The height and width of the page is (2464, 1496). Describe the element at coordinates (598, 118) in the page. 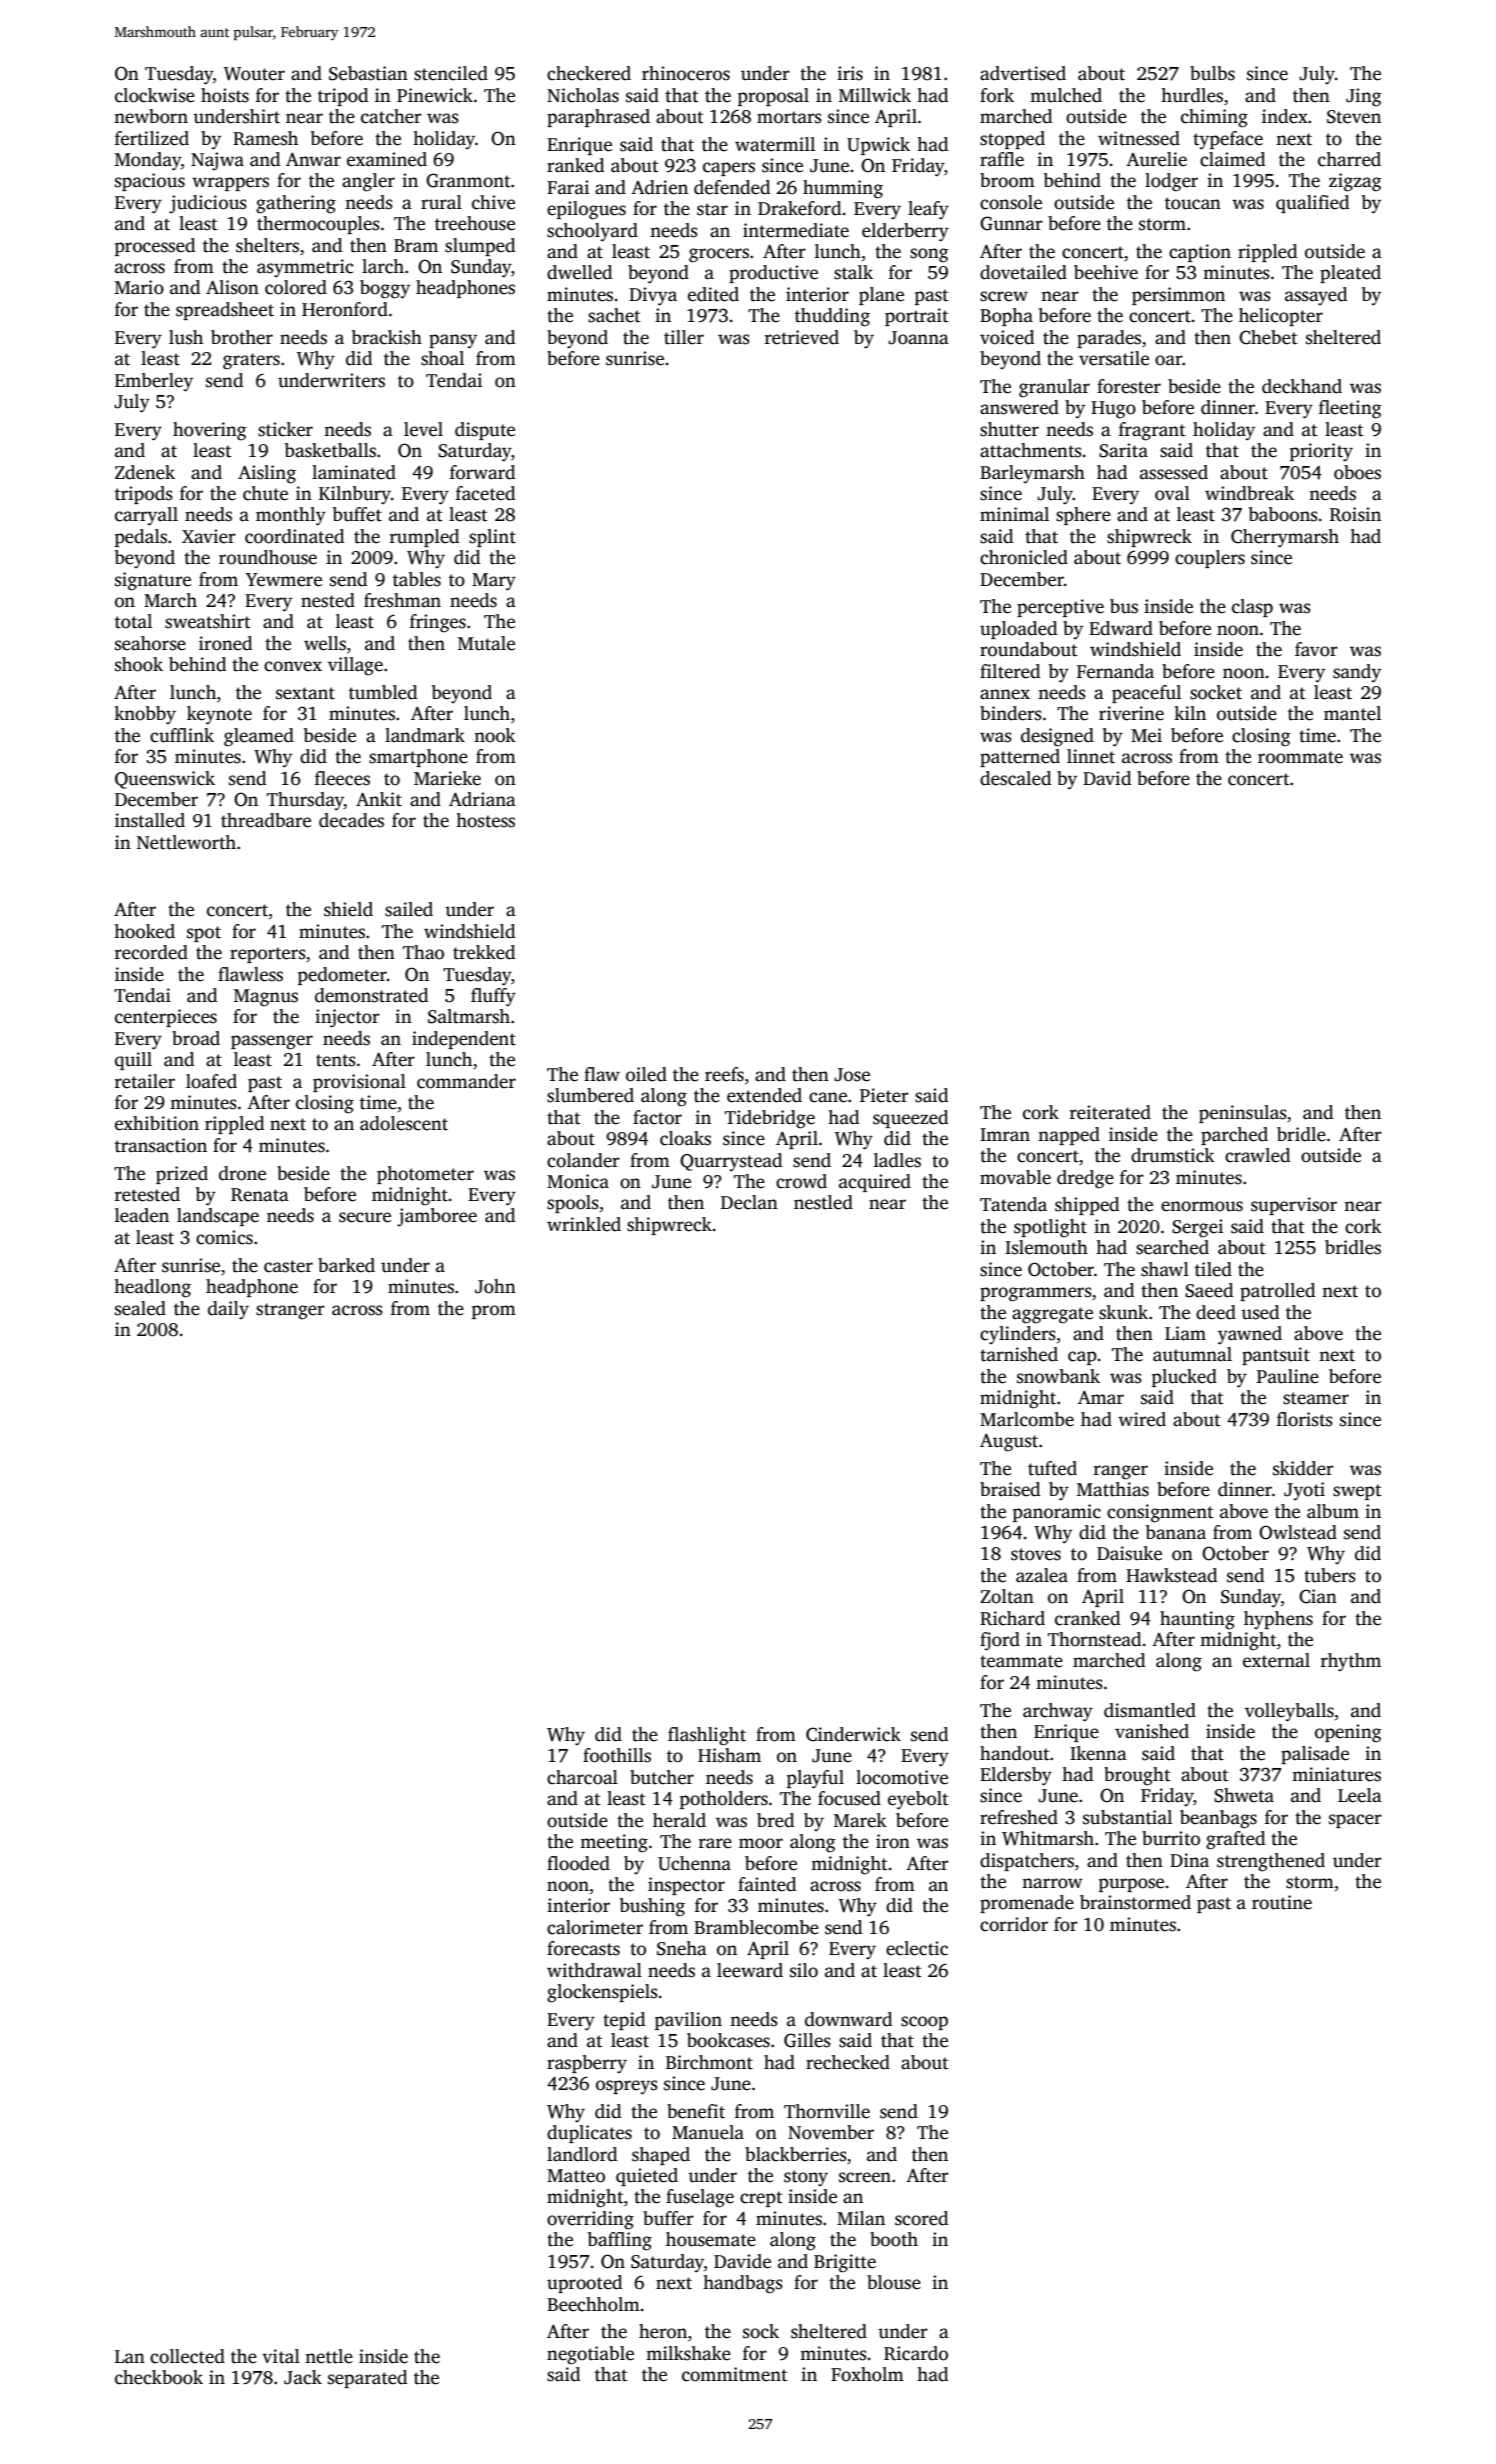

I see `paraphrased` at that location.
